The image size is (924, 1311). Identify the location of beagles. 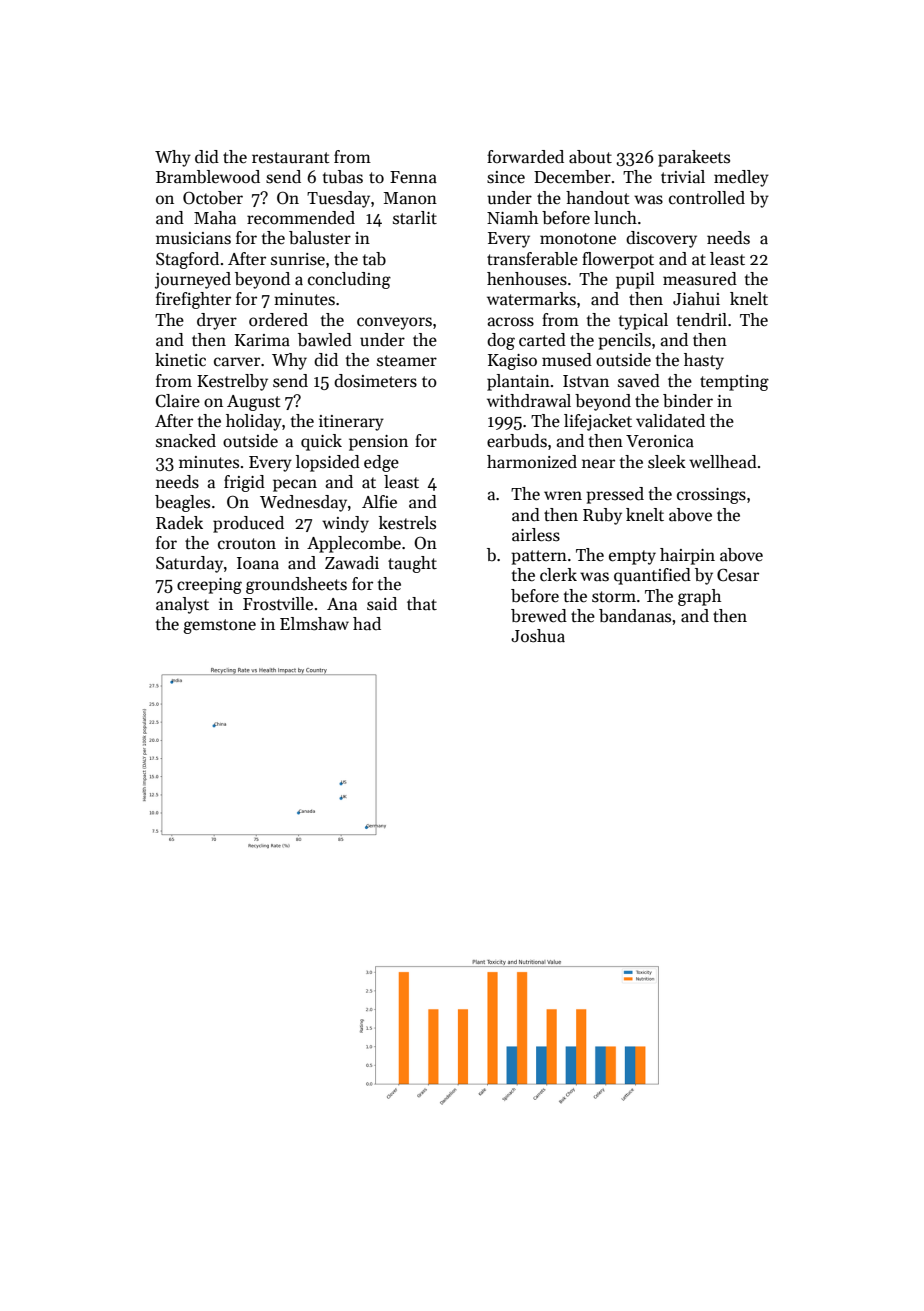
(182, 503).
